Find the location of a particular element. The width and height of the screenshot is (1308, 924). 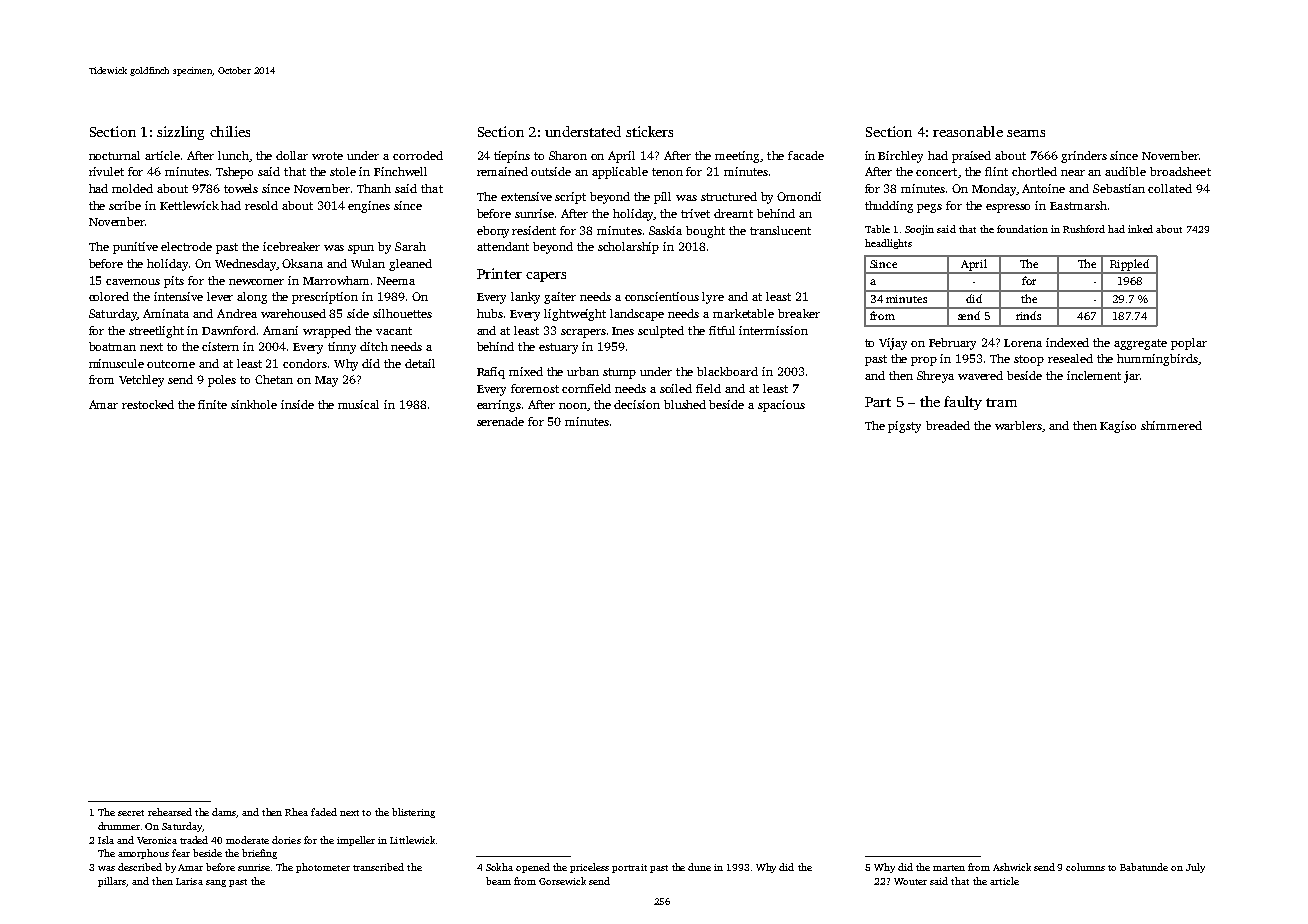

pigsty is located at coordinates (904, 427).
